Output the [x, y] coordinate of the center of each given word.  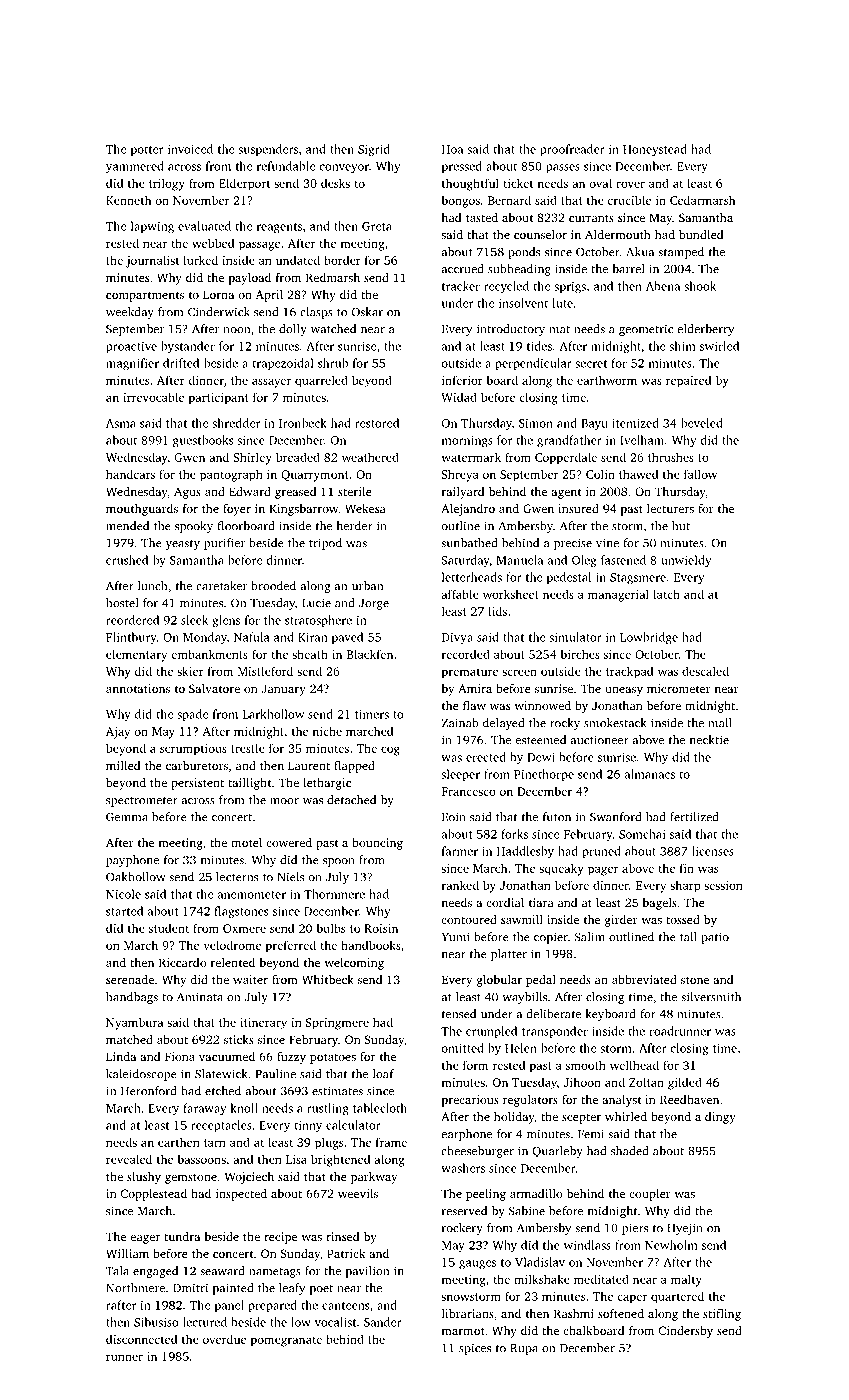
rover [630, 184]
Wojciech [249, 1178]
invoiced [190, 149]
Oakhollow [136, 877]
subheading [519, 270]
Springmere [337, 1024]
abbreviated [644, 979]
